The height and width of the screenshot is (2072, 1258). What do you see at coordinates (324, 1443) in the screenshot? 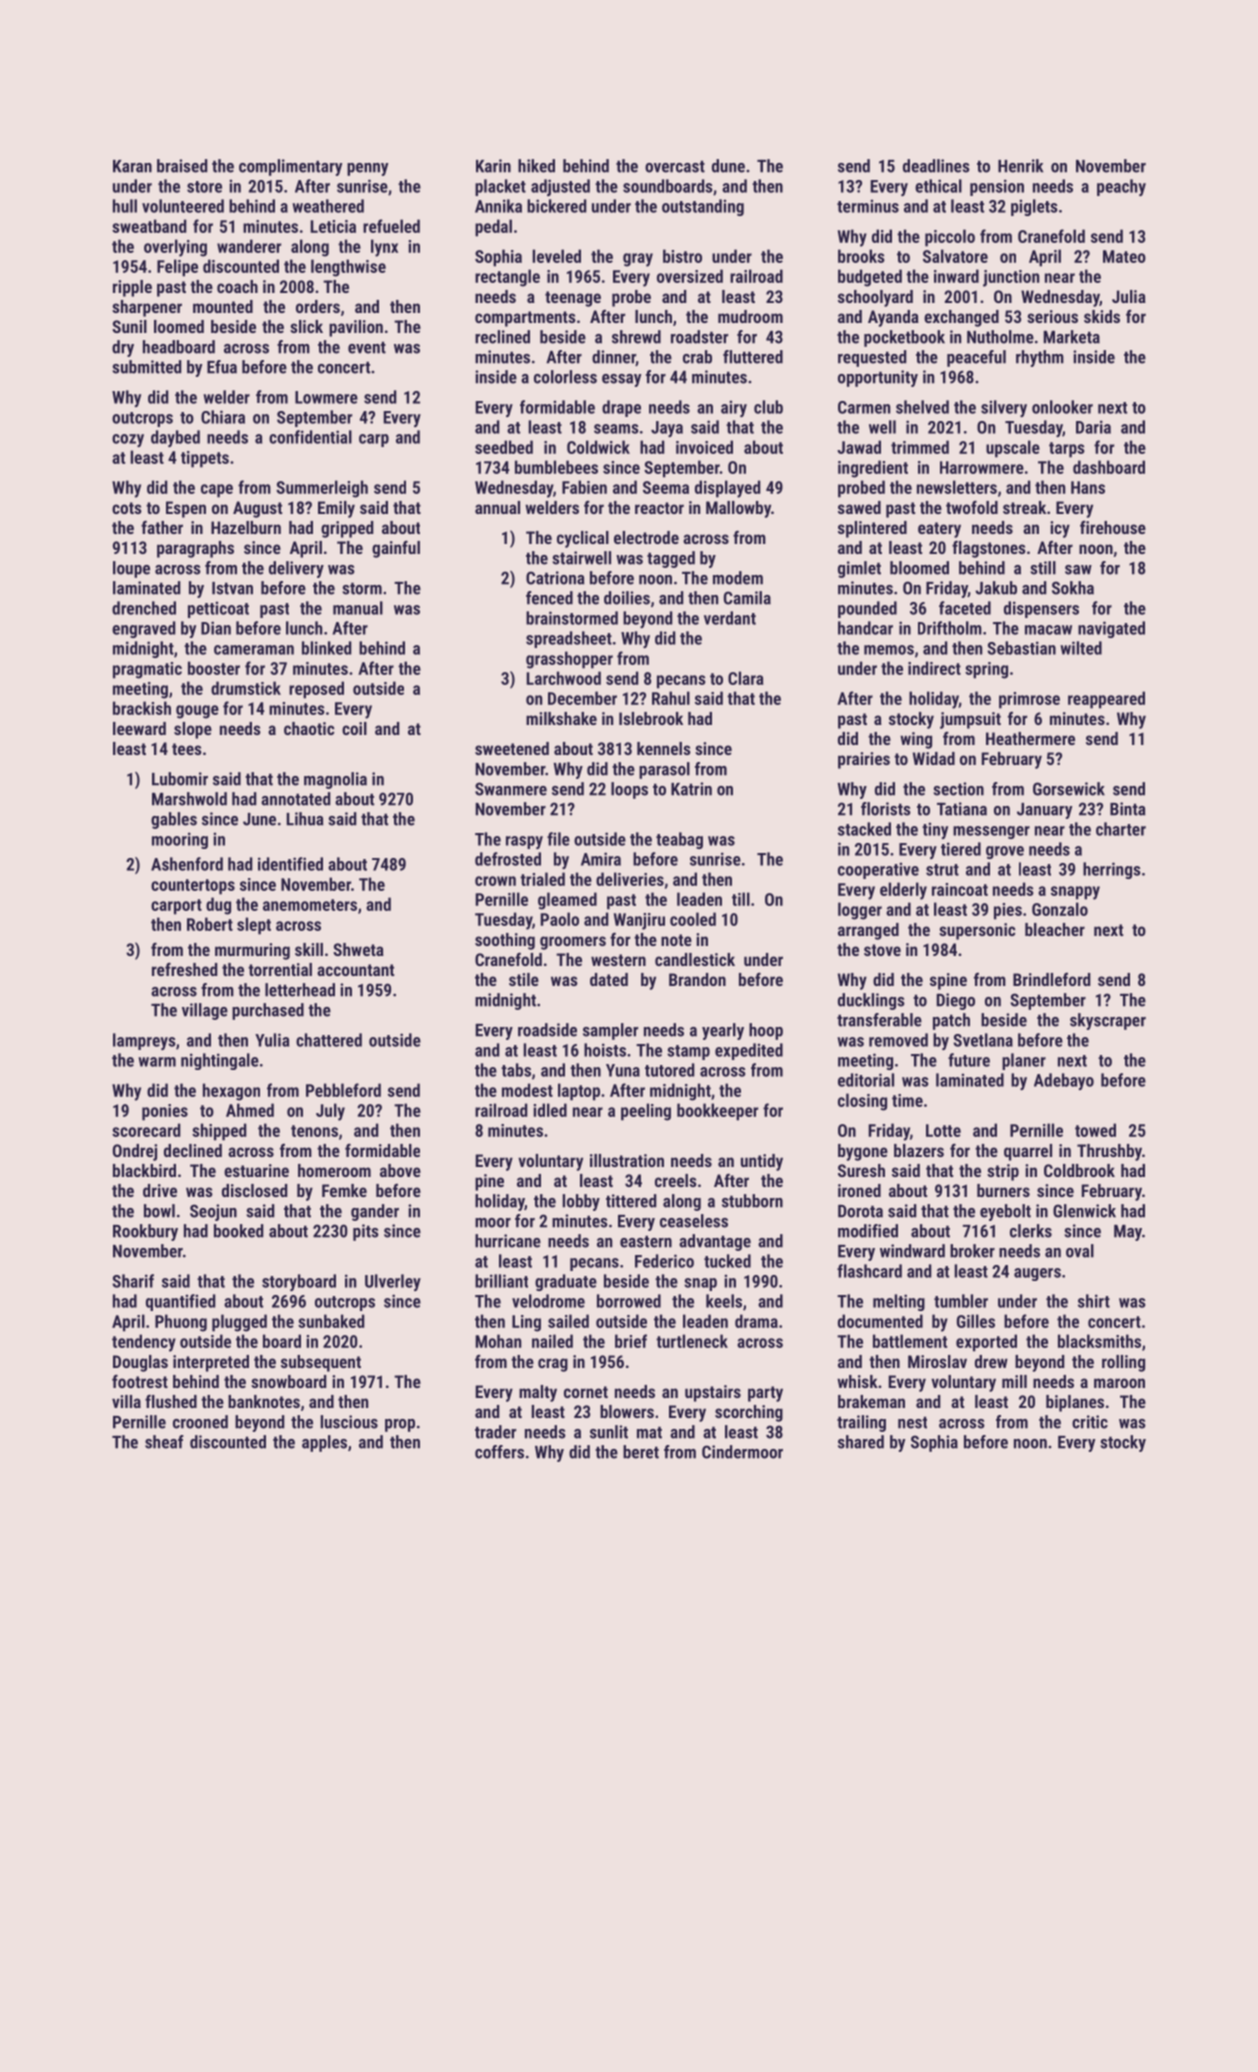
I see `apples` at bounding box center [324, 1443].
